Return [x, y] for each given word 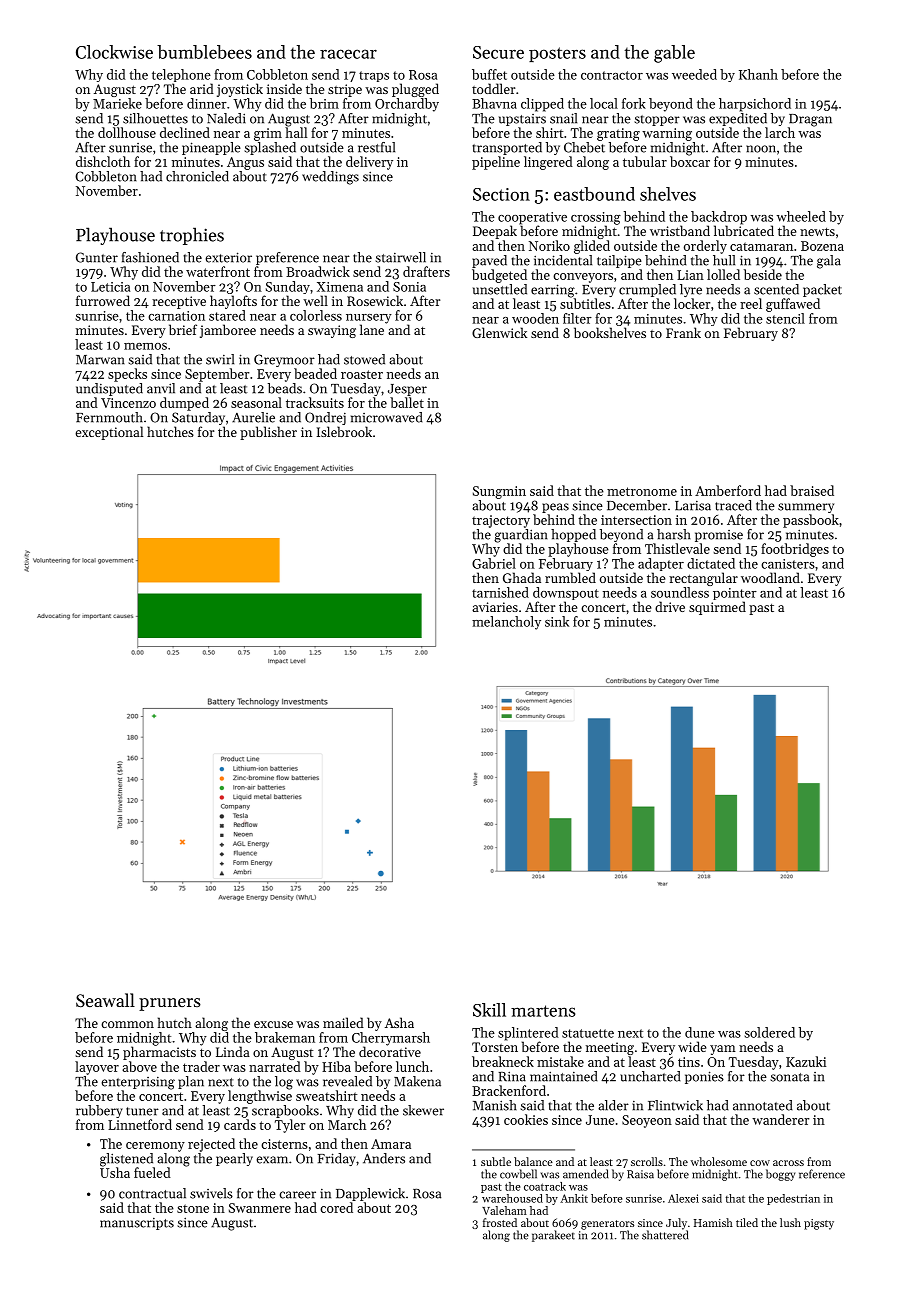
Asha [399, 1022]
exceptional [109, 433]
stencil [785, 318]
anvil [161, 388]
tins [689, 1062]
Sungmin [499, 492]
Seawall [105, 1000]
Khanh [758, 74]
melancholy [506, 623]
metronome [642, 491]
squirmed [717, 608]
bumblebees [204, 52]
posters [557, 54]
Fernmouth [109, 417]
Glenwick [499, 332]
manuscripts [137, 1224]
